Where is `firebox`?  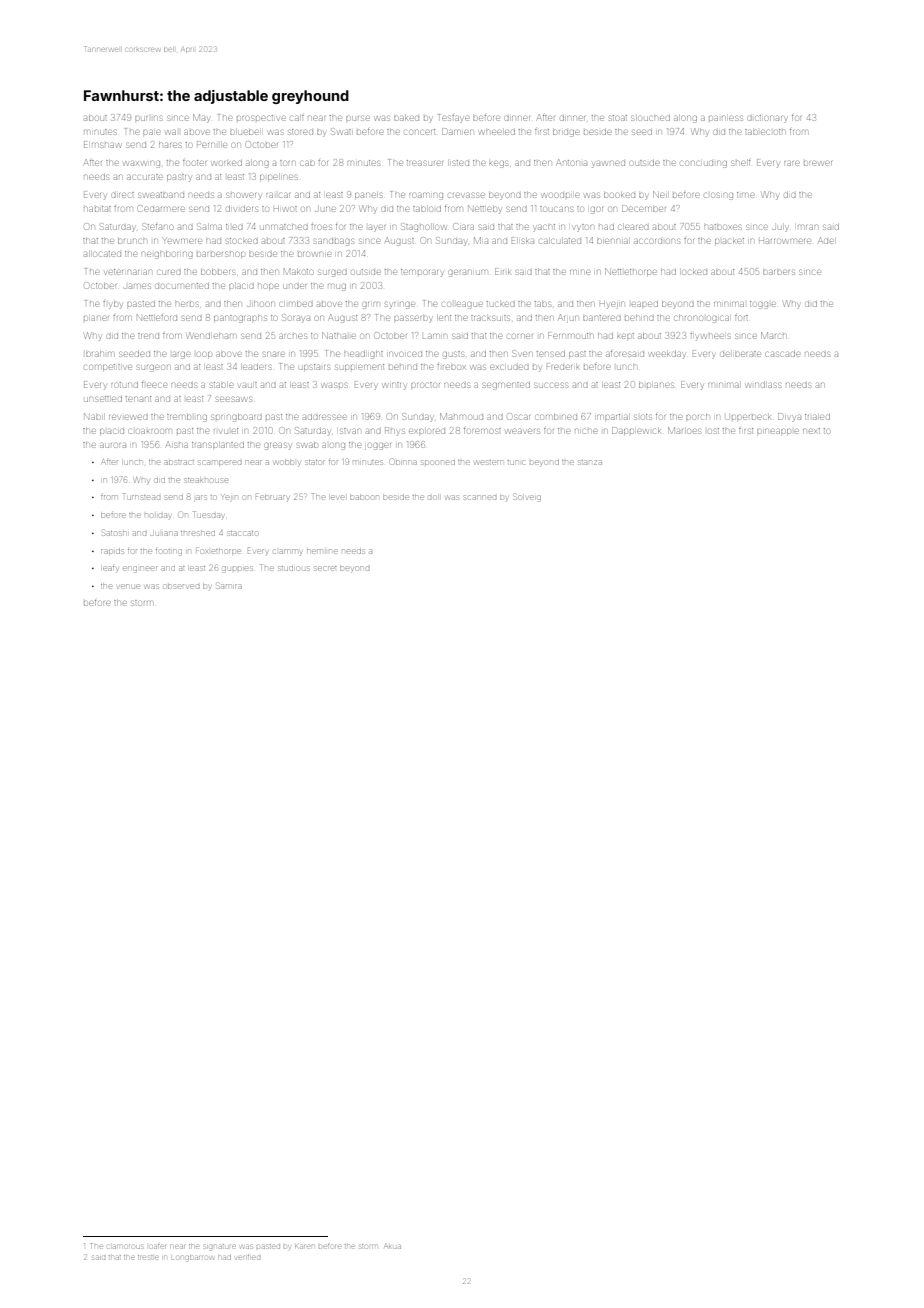 firebox is located at coordinates (451, 367).
